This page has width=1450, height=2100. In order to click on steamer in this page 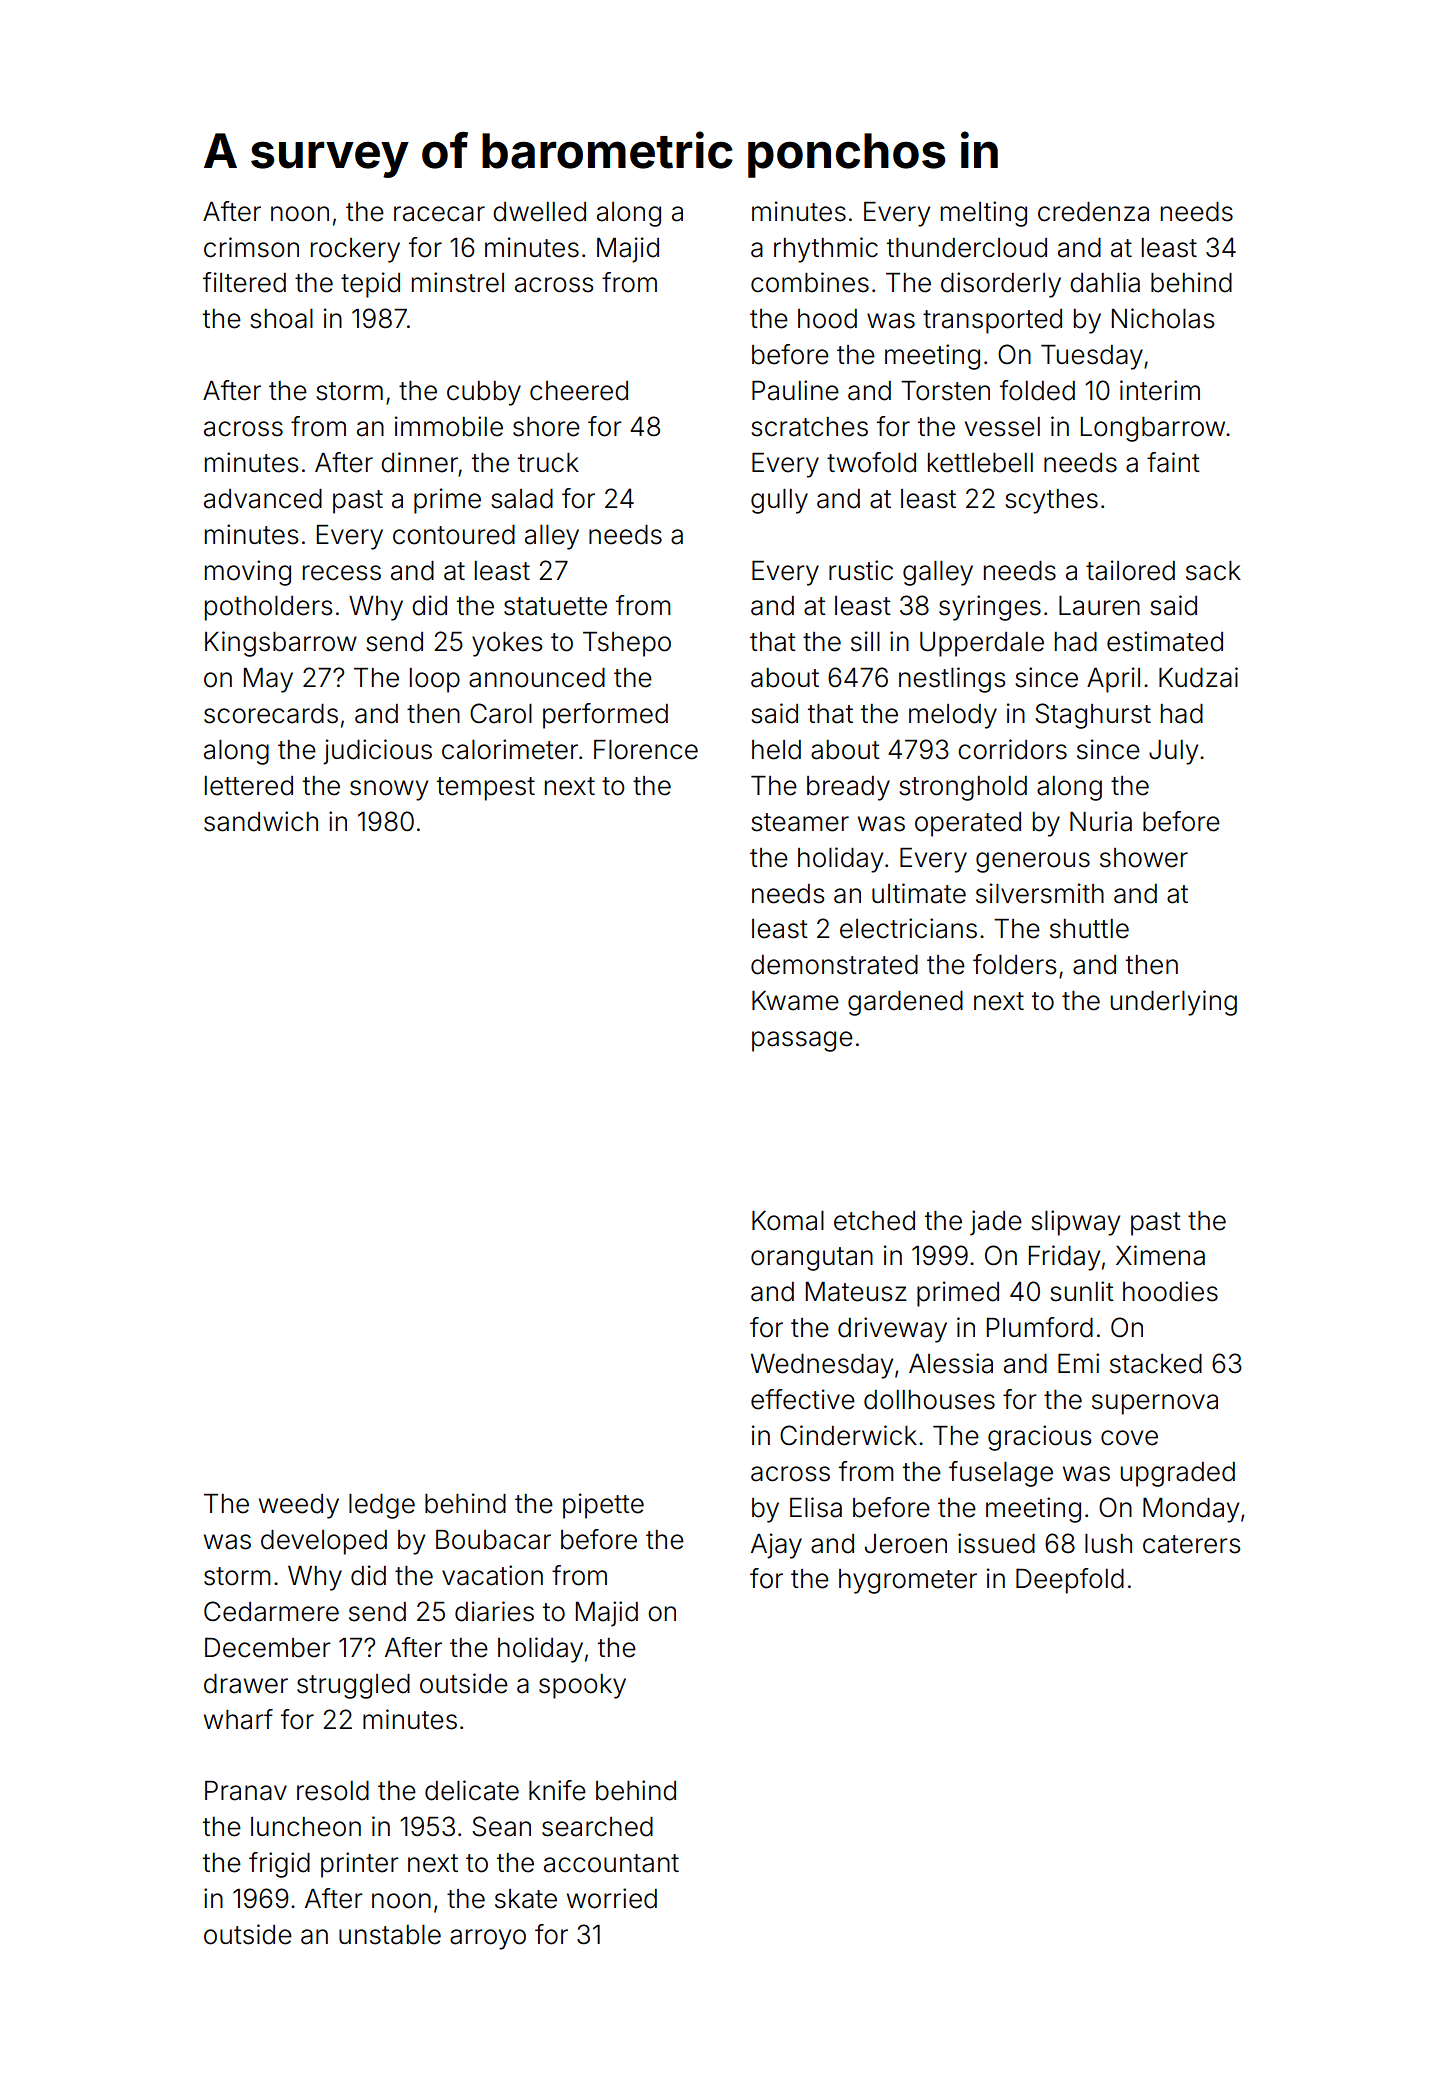, I will do `click(800, 822)`.
